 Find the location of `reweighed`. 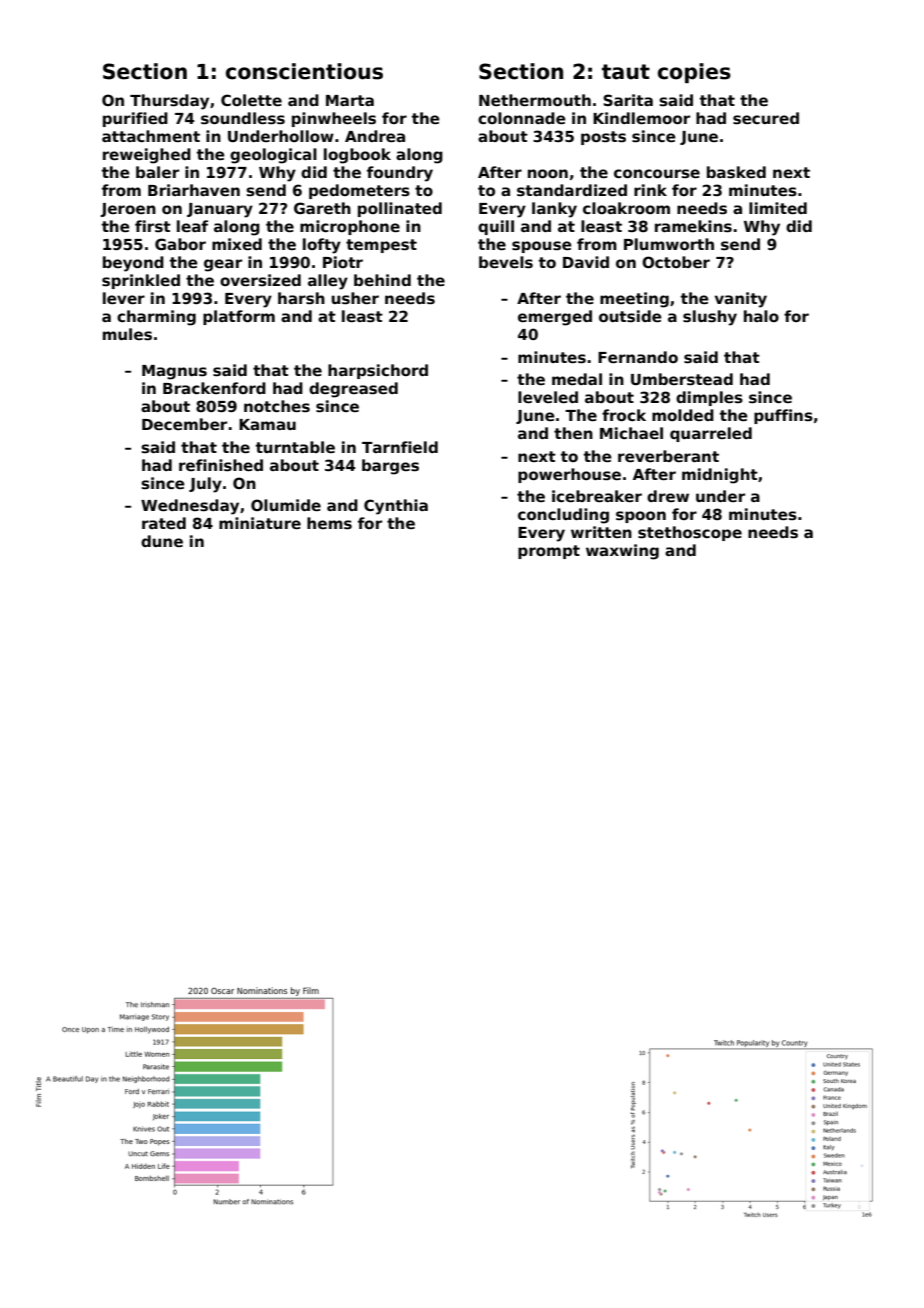

reweighed is located at coordinates (147, 156).
